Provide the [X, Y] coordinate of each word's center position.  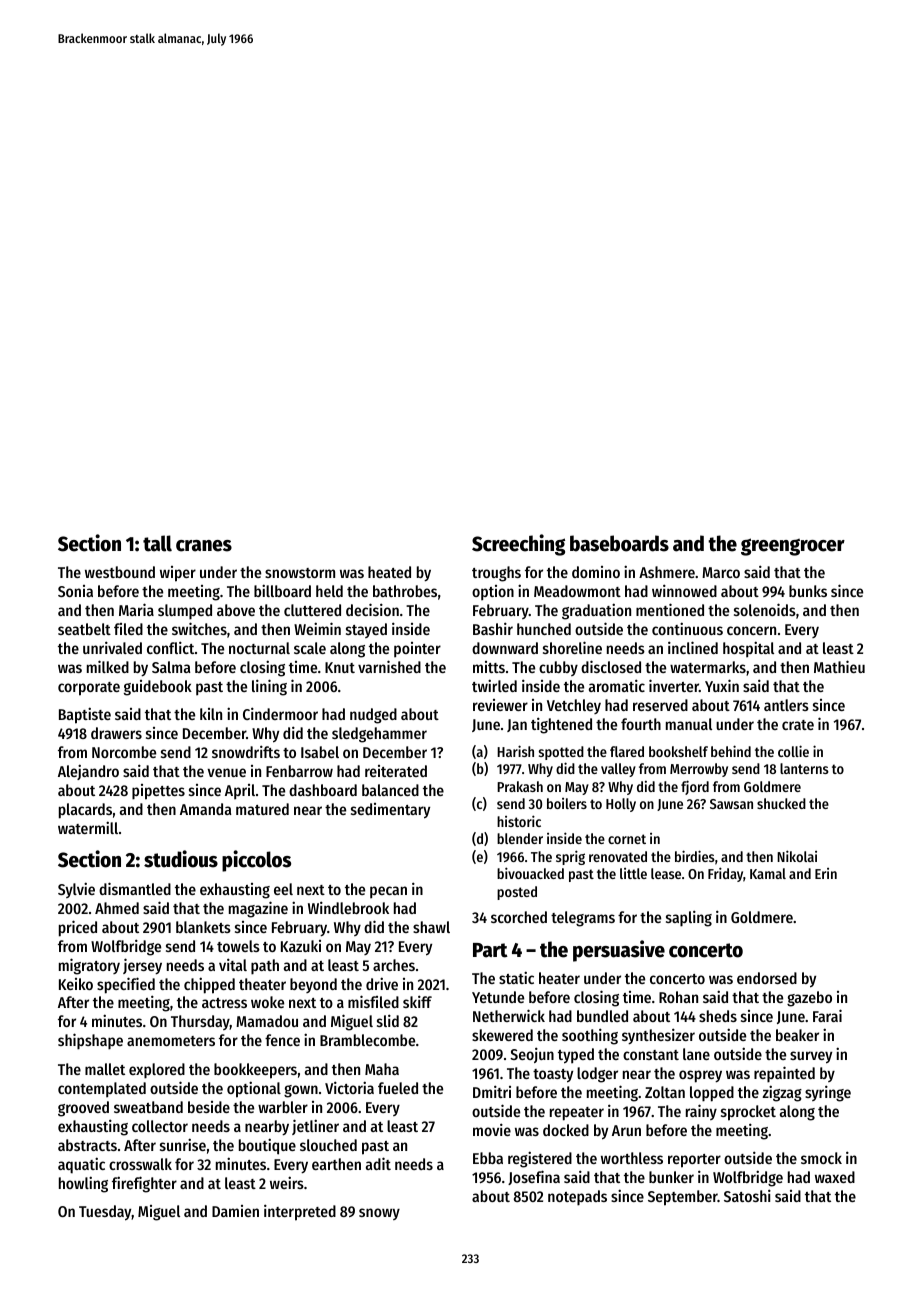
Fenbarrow [299, 771]
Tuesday [105, 1213]
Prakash [520, 786]
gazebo [809, 999]
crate [798, 725]
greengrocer [793, 547]
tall [157, 543]
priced [78, 928]
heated [389, 572]
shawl [431, 927]
